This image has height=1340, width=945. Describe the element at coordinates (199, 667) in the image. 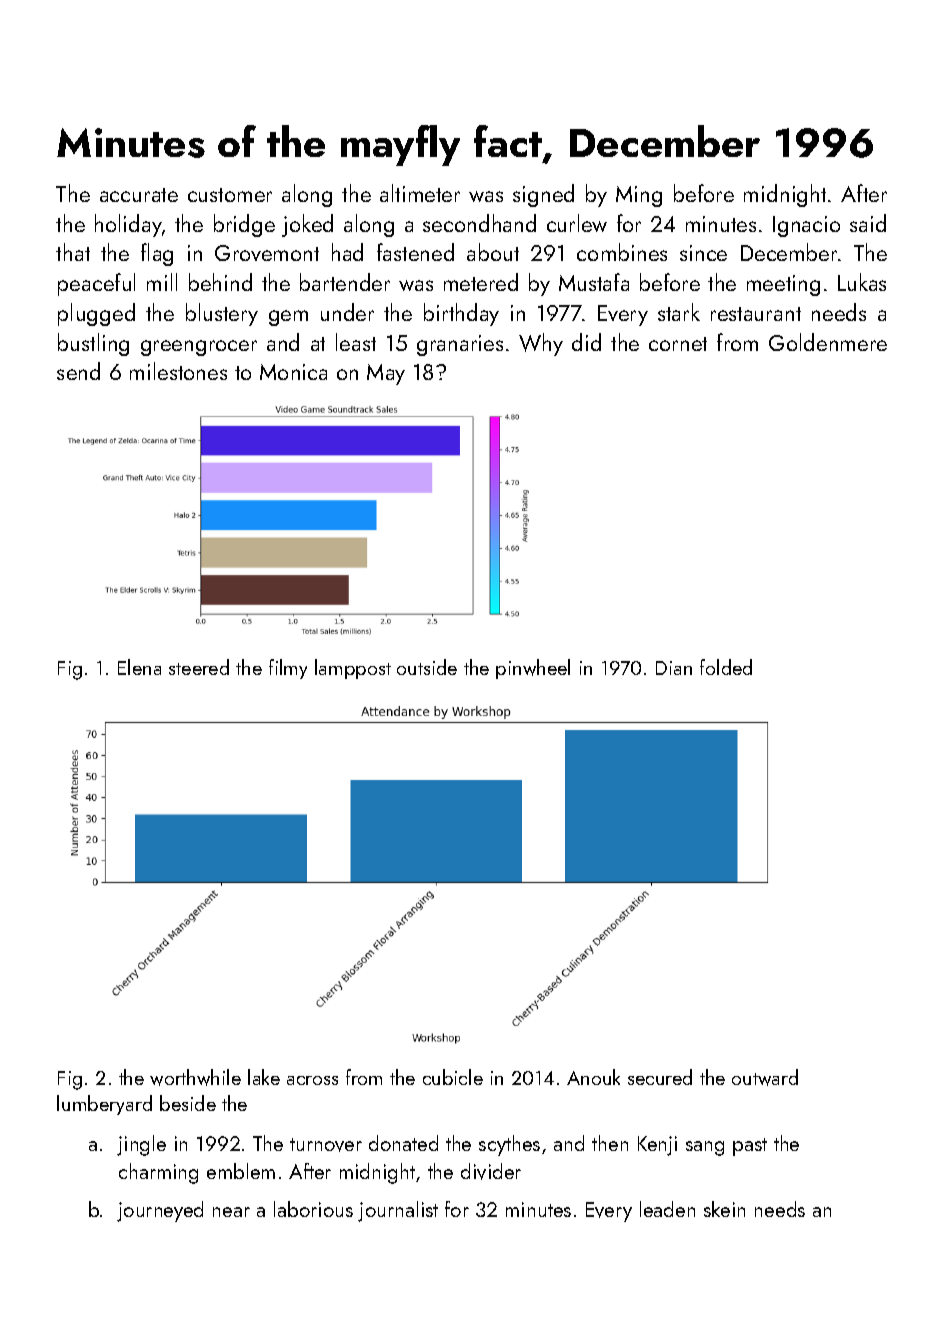

I see `steered` at that location.
